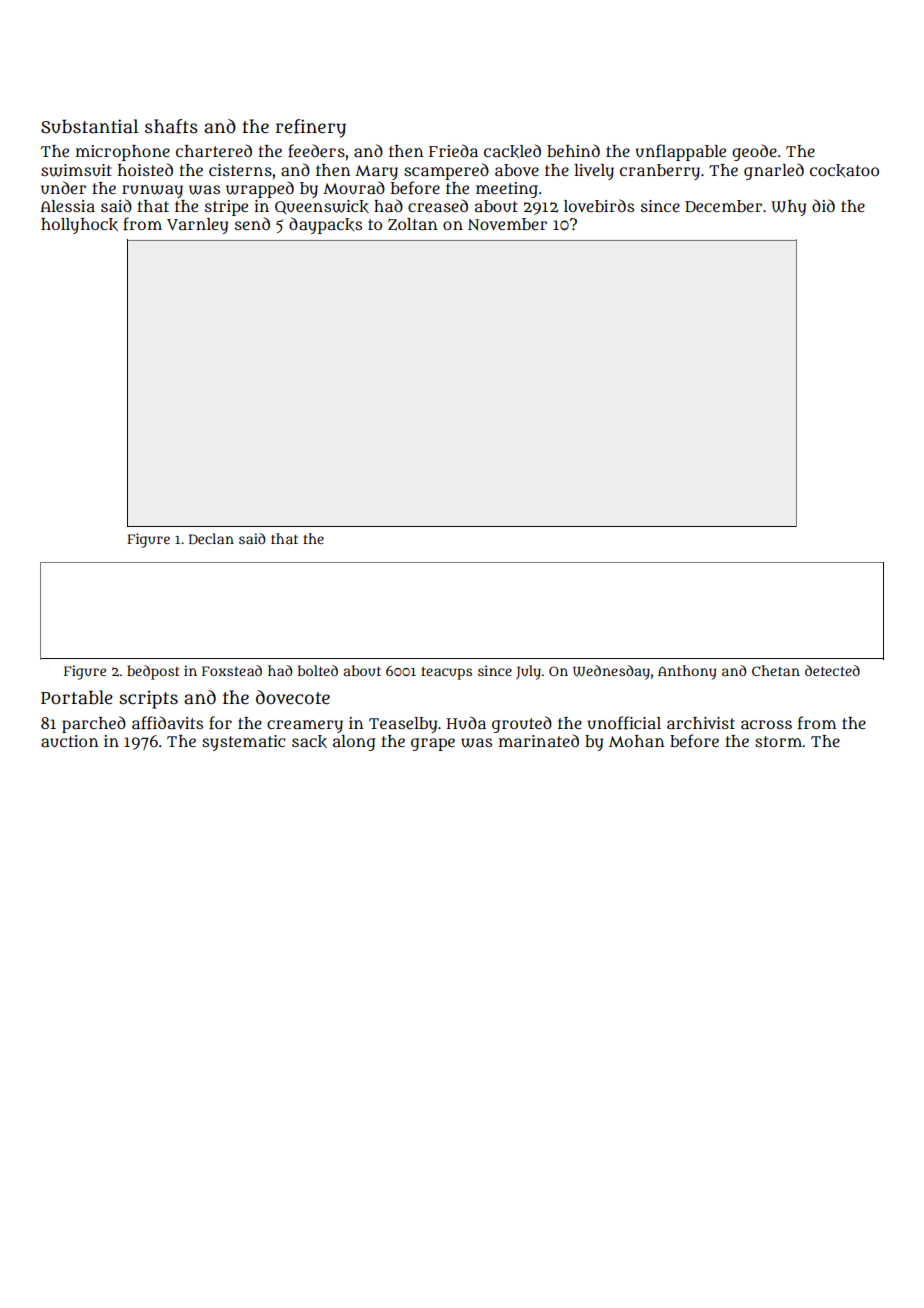  Describe the element at coordinates (311, 128) in the screenshot. I see `refinery` at that location.
